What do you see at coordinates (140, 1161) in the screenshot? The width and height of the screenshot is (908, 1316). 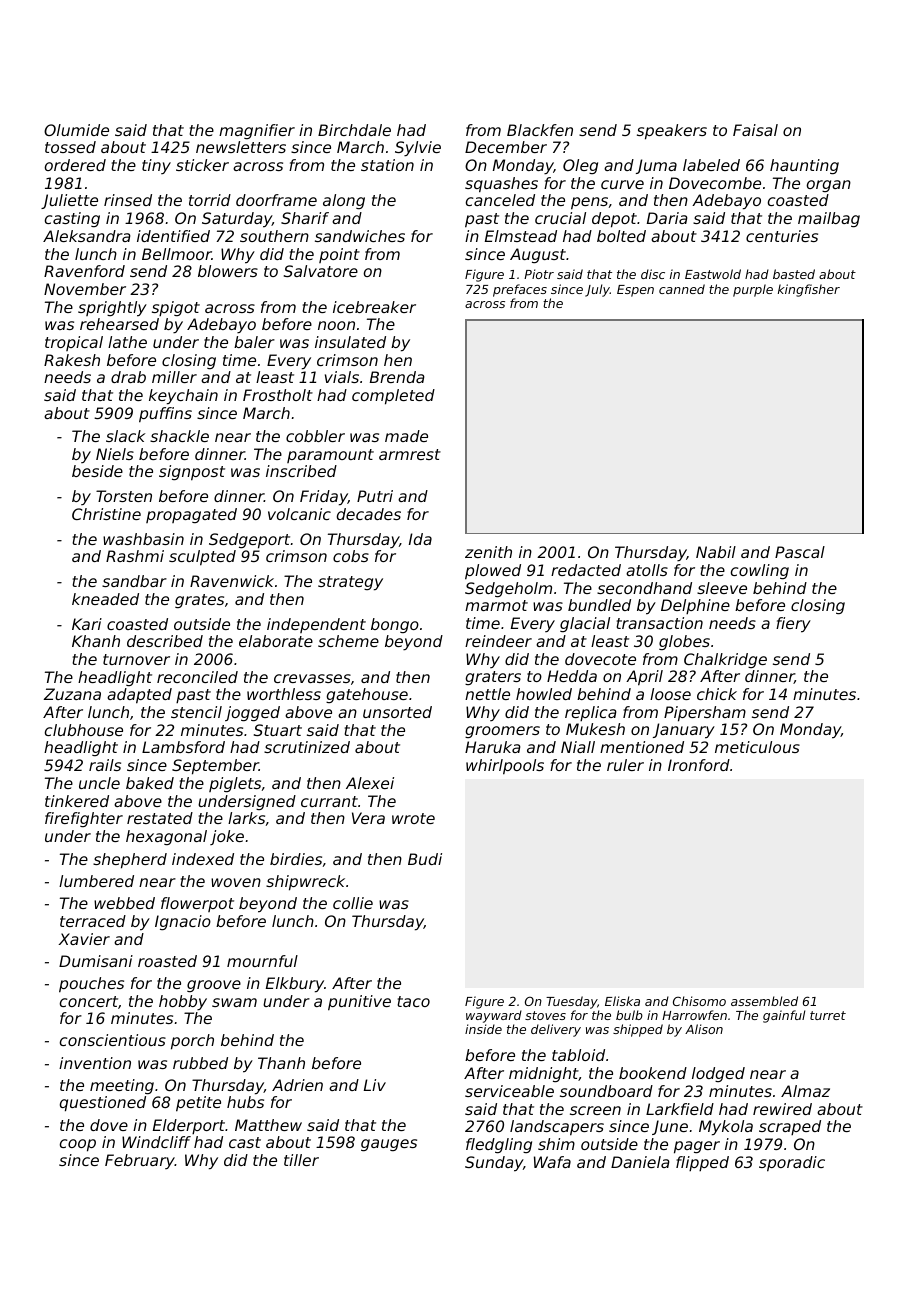 I see `February` at bounding box center [140, 1161].
